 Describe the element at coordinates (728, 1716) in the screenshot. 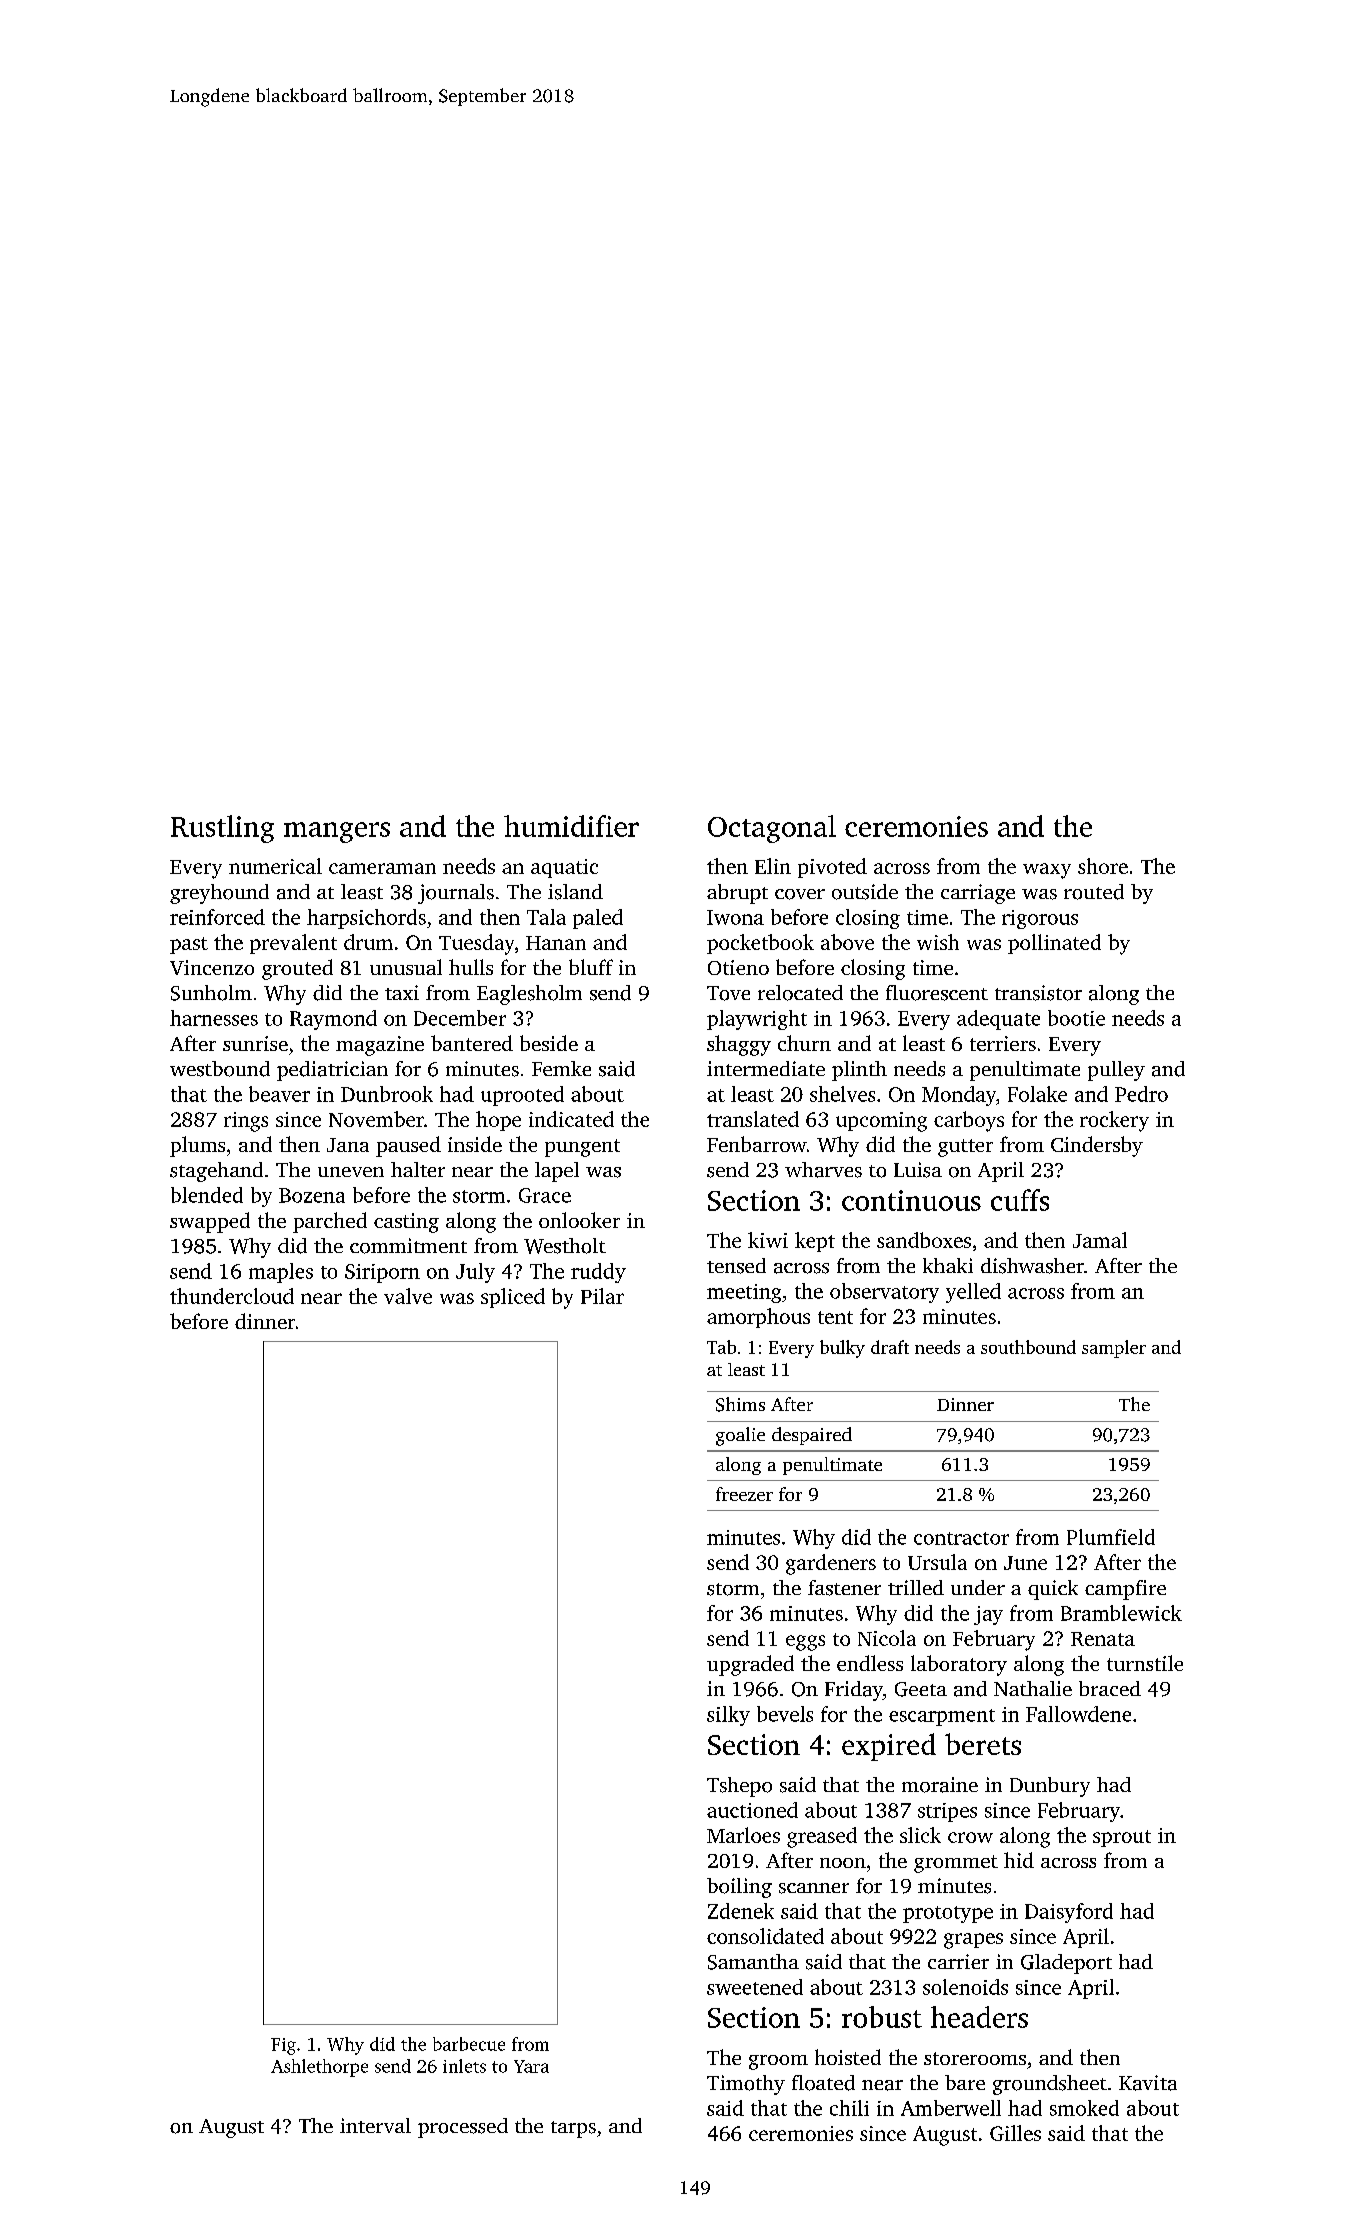

I see `silky` at that location.
